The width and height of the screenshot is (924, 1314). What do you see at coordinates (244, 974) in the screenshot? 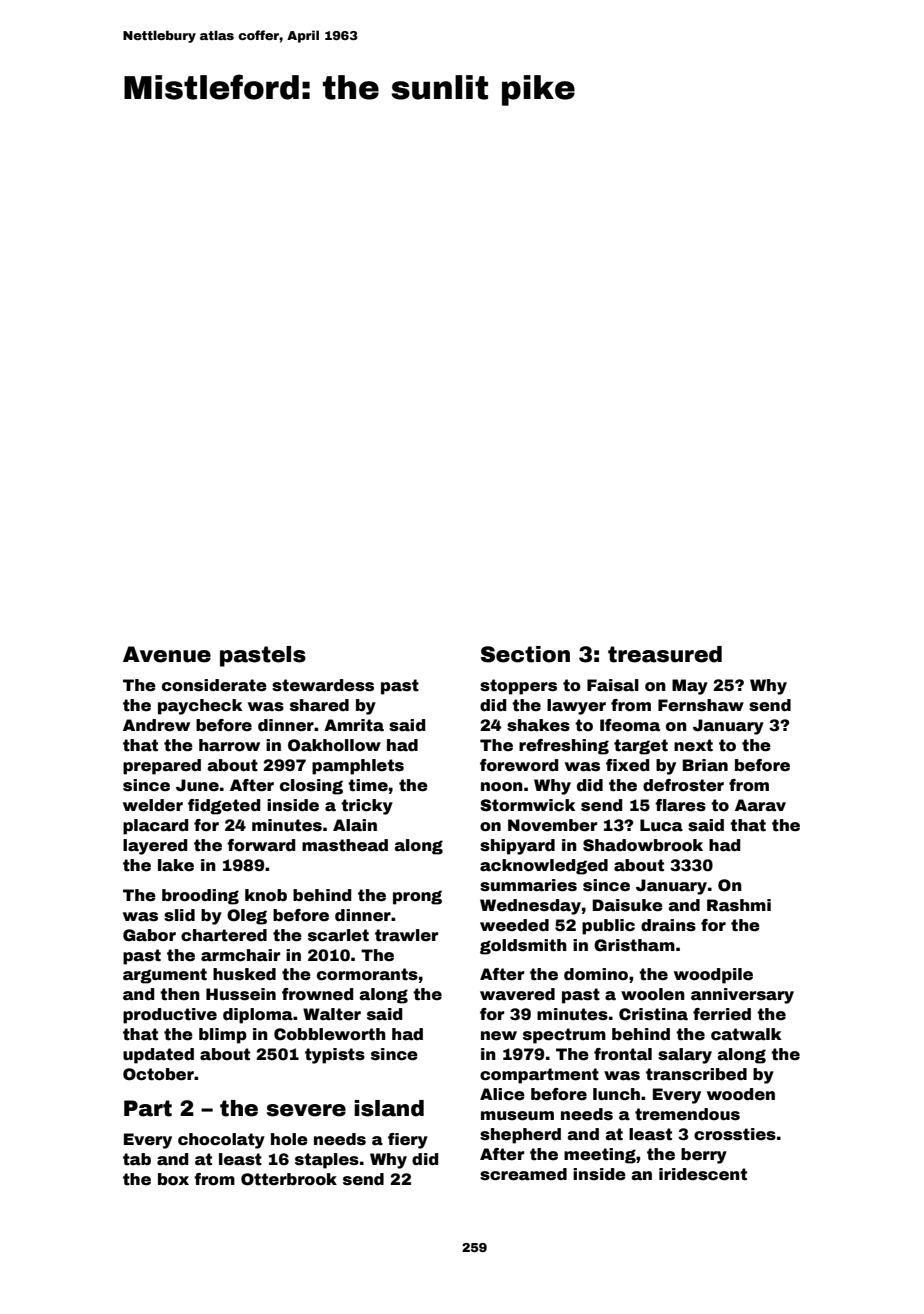
I see `husked` at bounding box center [244, 974].
